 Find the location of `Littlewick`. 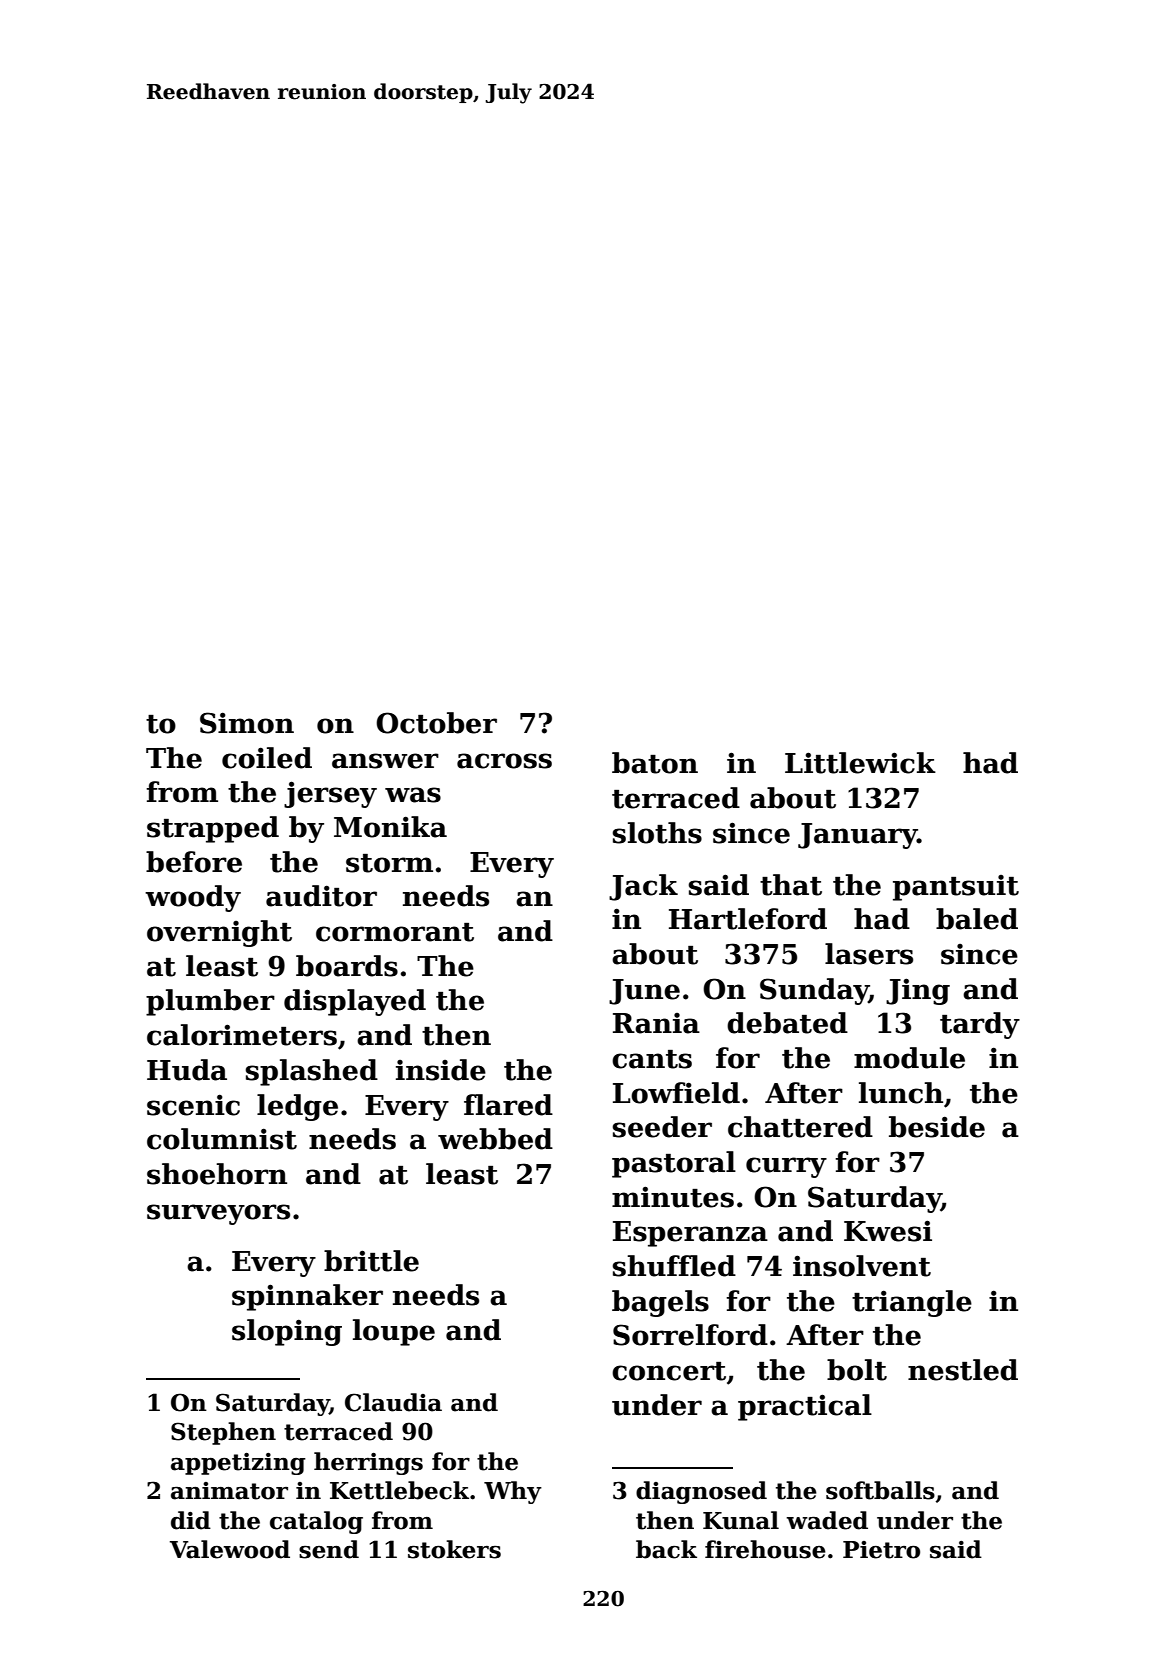

Littlewick is located at coordinates (860, 763).
